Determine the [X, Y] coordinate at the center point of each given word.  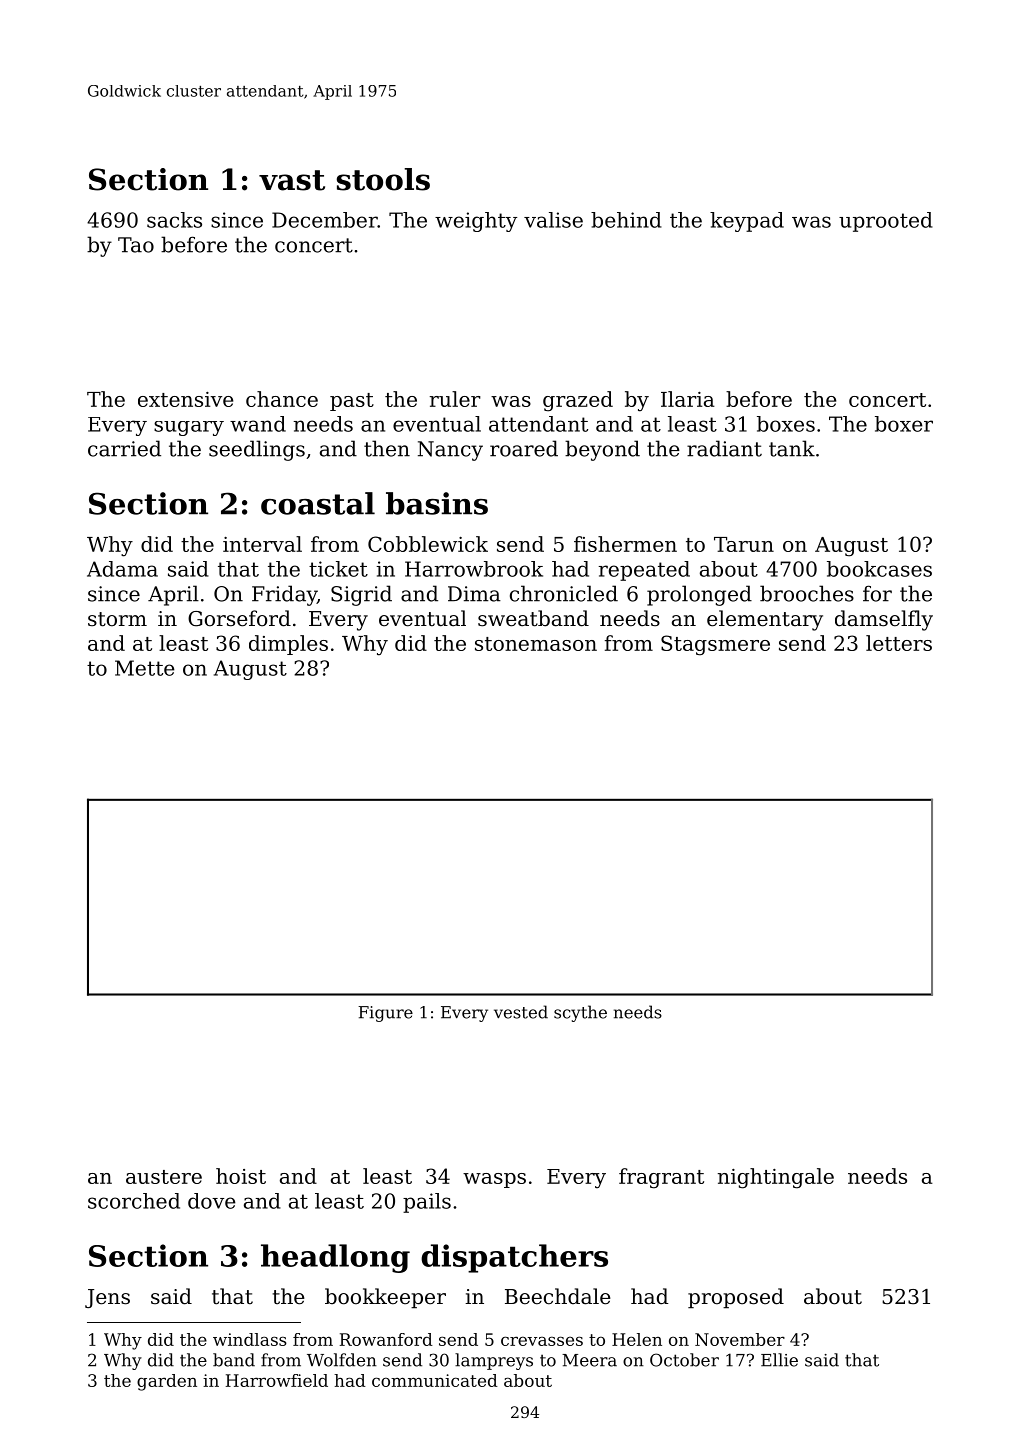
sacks [174, 220]
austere [164, 1177]
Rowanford [386, 1339]
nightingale [776, 1178]
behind [626, 220]
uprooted [886, 222]
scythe [580, 1013]
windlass [250, 1339]
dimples [288, 645]
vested [521, 1012]
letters [899, 643]
